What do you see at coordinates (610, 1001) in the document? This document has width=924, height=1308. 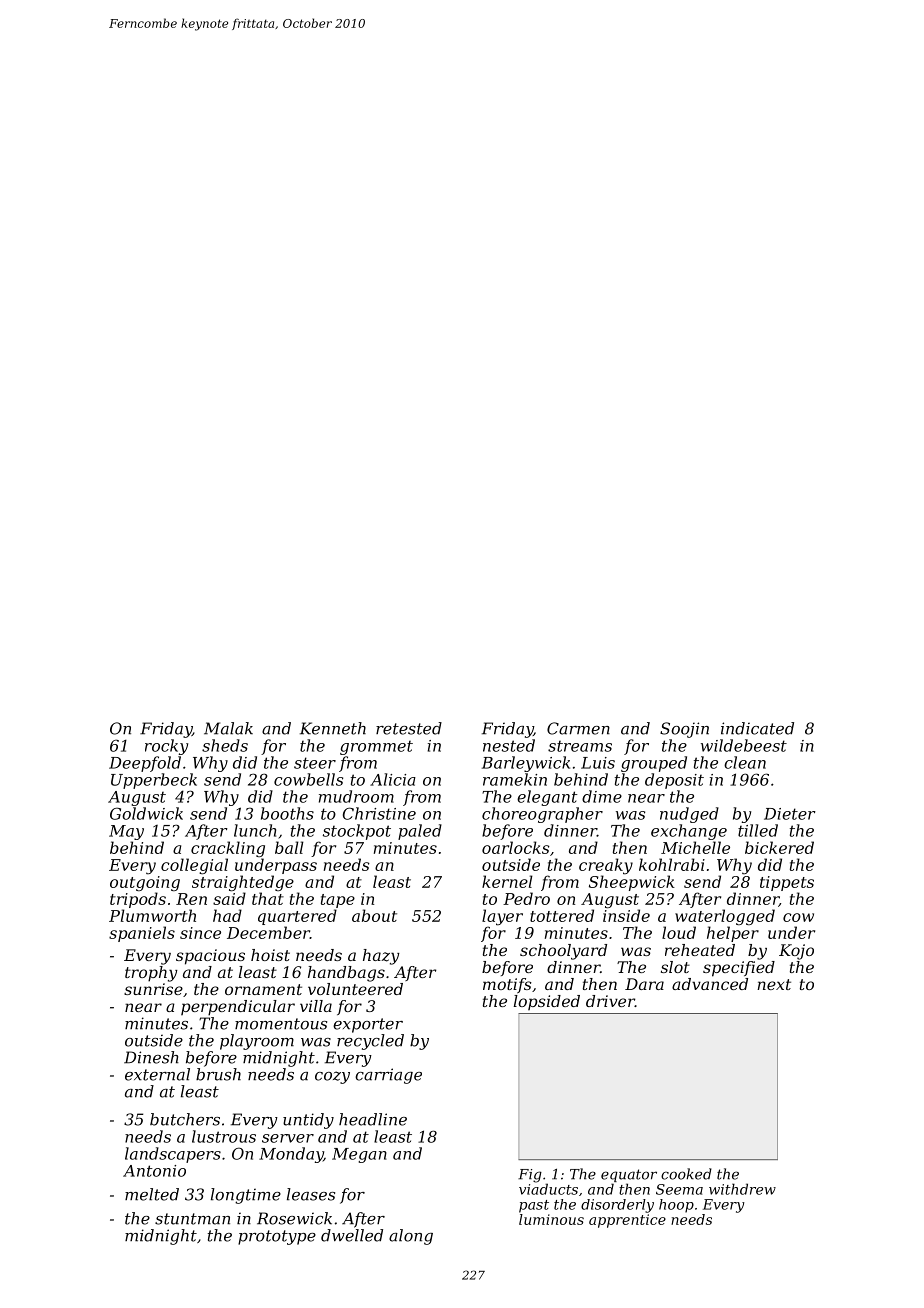 I see `driver` at bounding box center [610, 1001].
